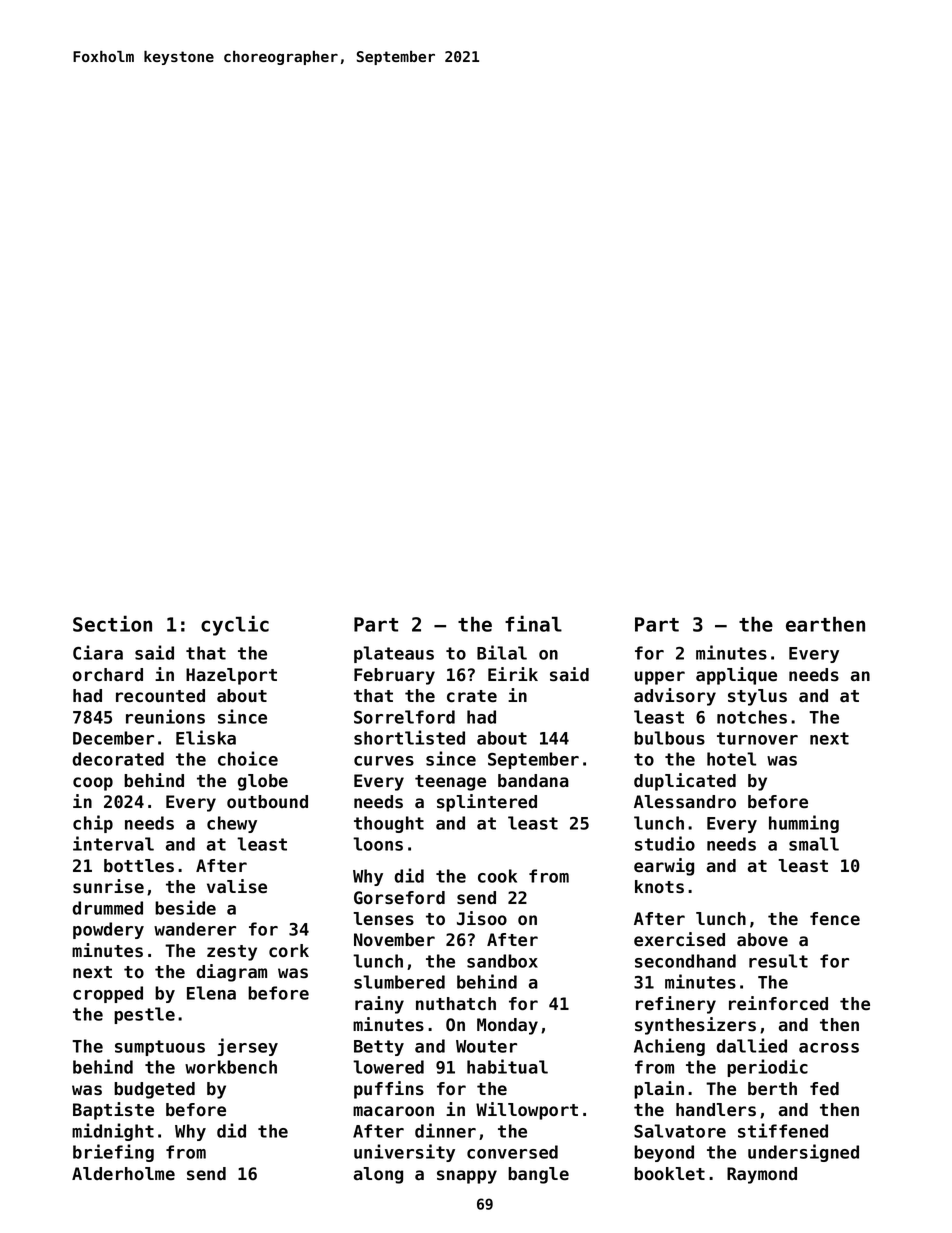 Image resolution: width=952 pixels, height=1233 pixels. What do you see at coordinates (267, 802) in the screenshot?
I see `outbound` at bounding box center [267, 802].
